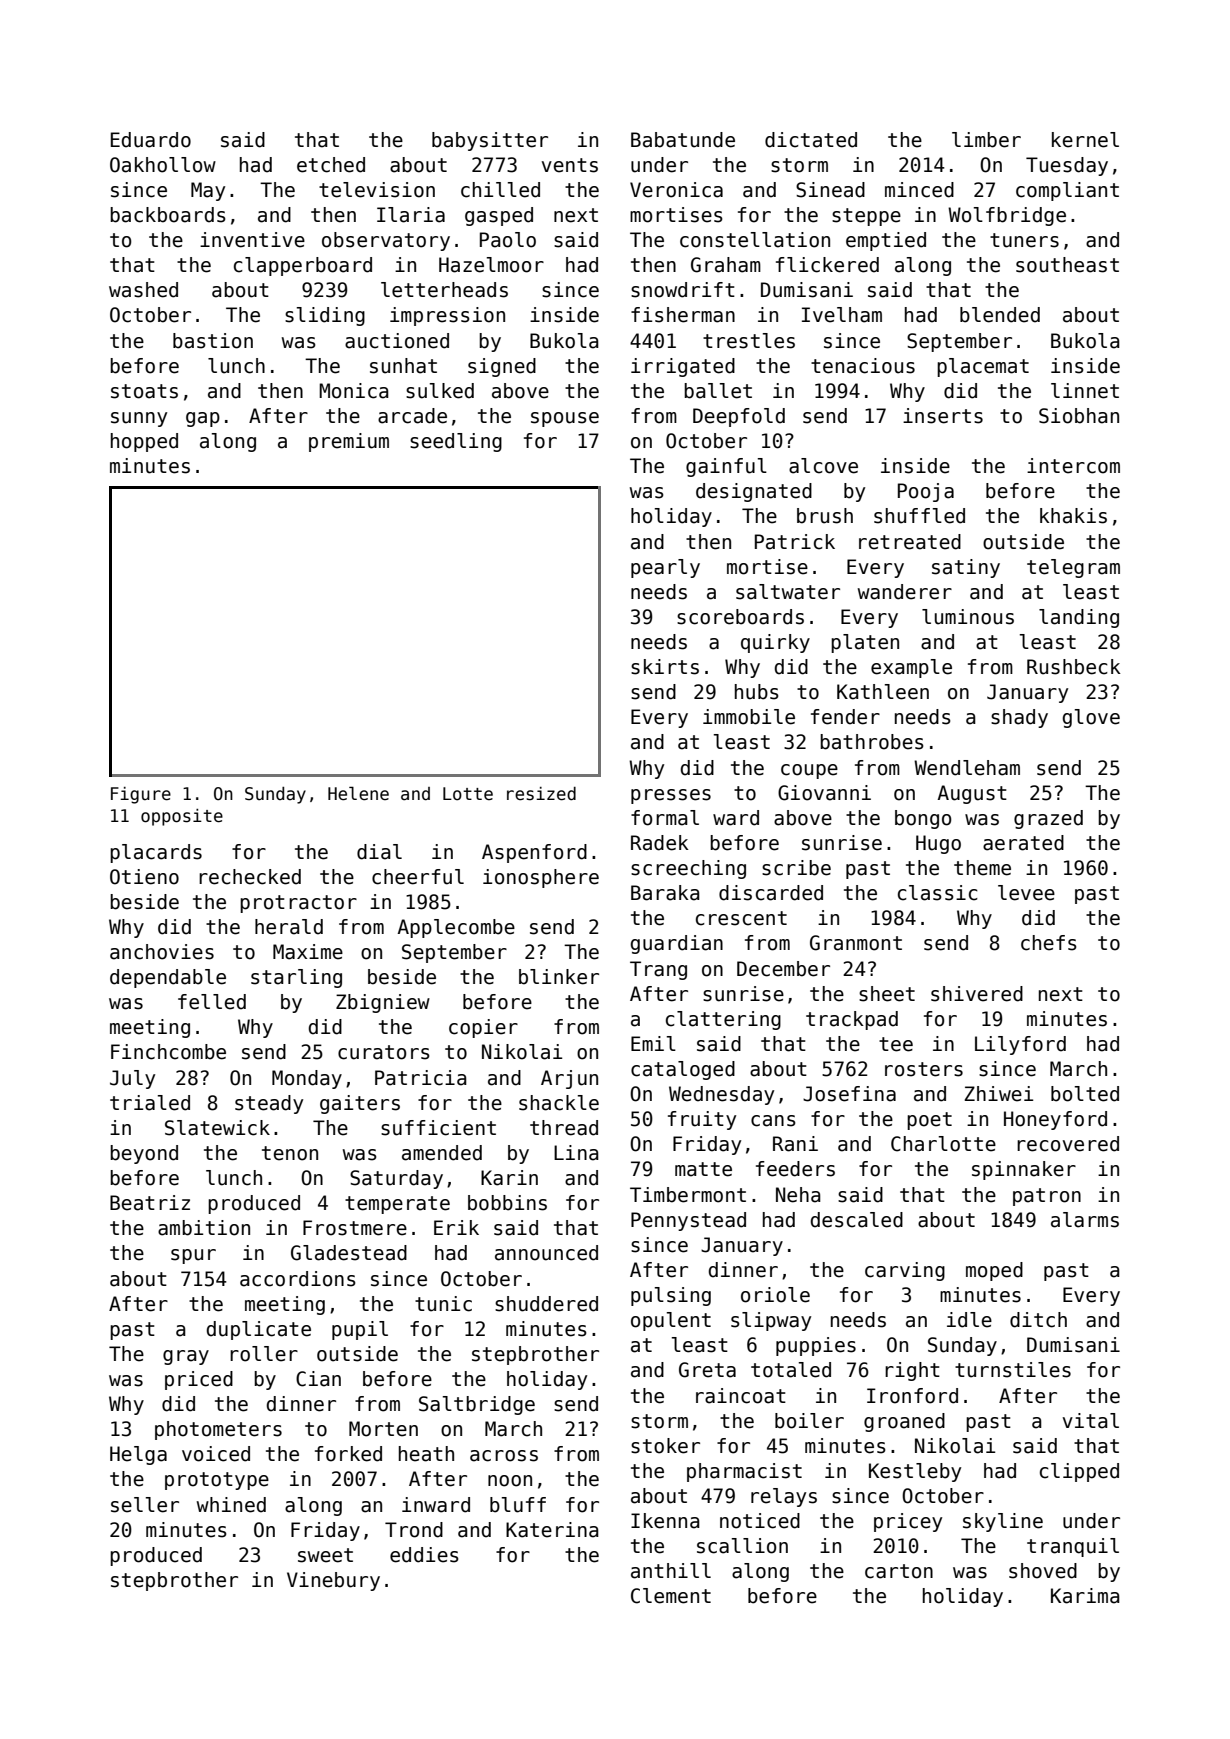 The image size is (1230, 1739). Describe the element at coordinates (721, 1095) in the screenshot. I see `Wednesday` at that location.
